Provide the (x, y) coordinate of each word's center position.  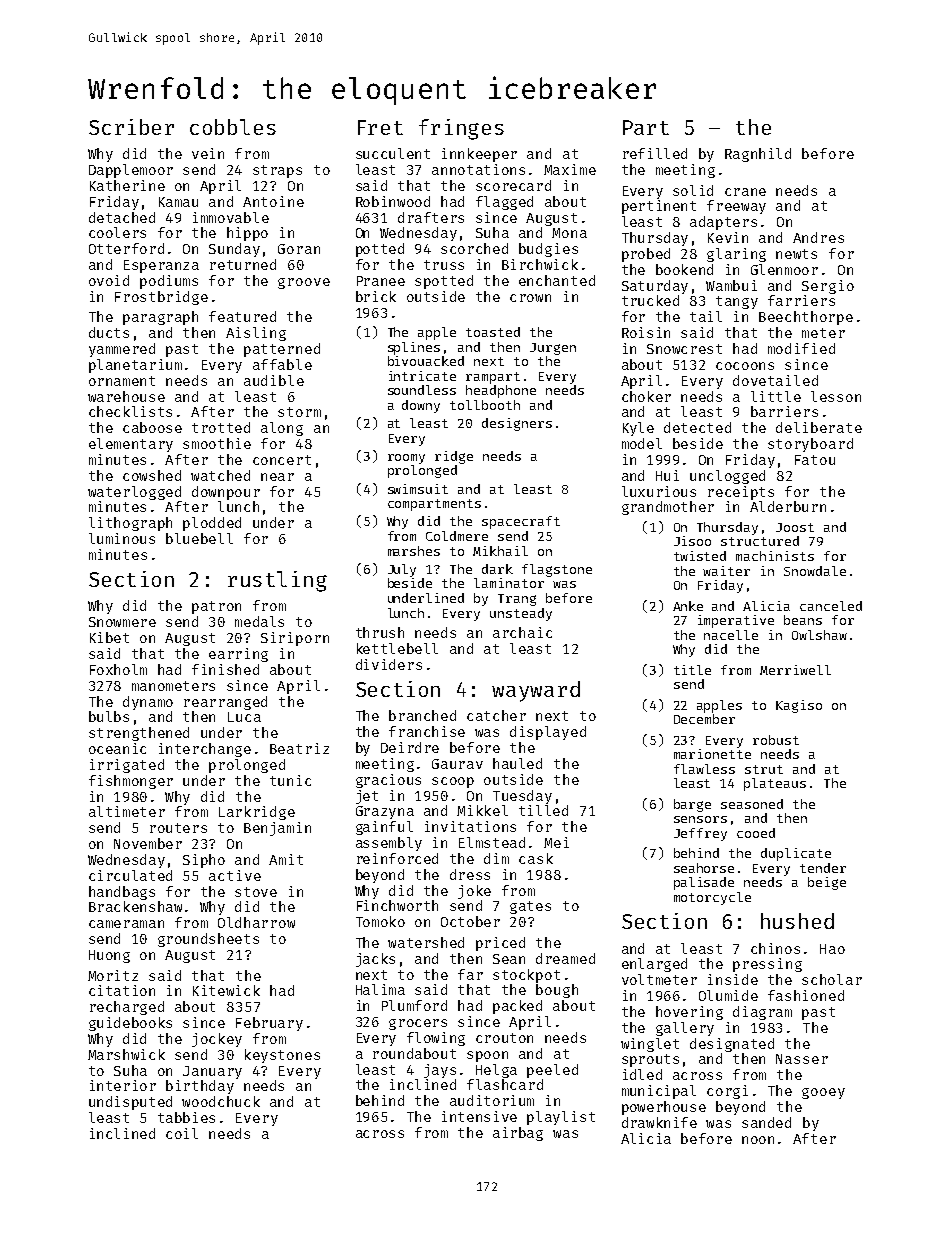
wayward (536, 691)
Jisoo (692, 541)
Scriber (131, 127)
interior (123, 1085)
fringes (461, 129)
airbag (518, 1134)
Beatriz (299, 748)
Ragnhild (758, 155)
